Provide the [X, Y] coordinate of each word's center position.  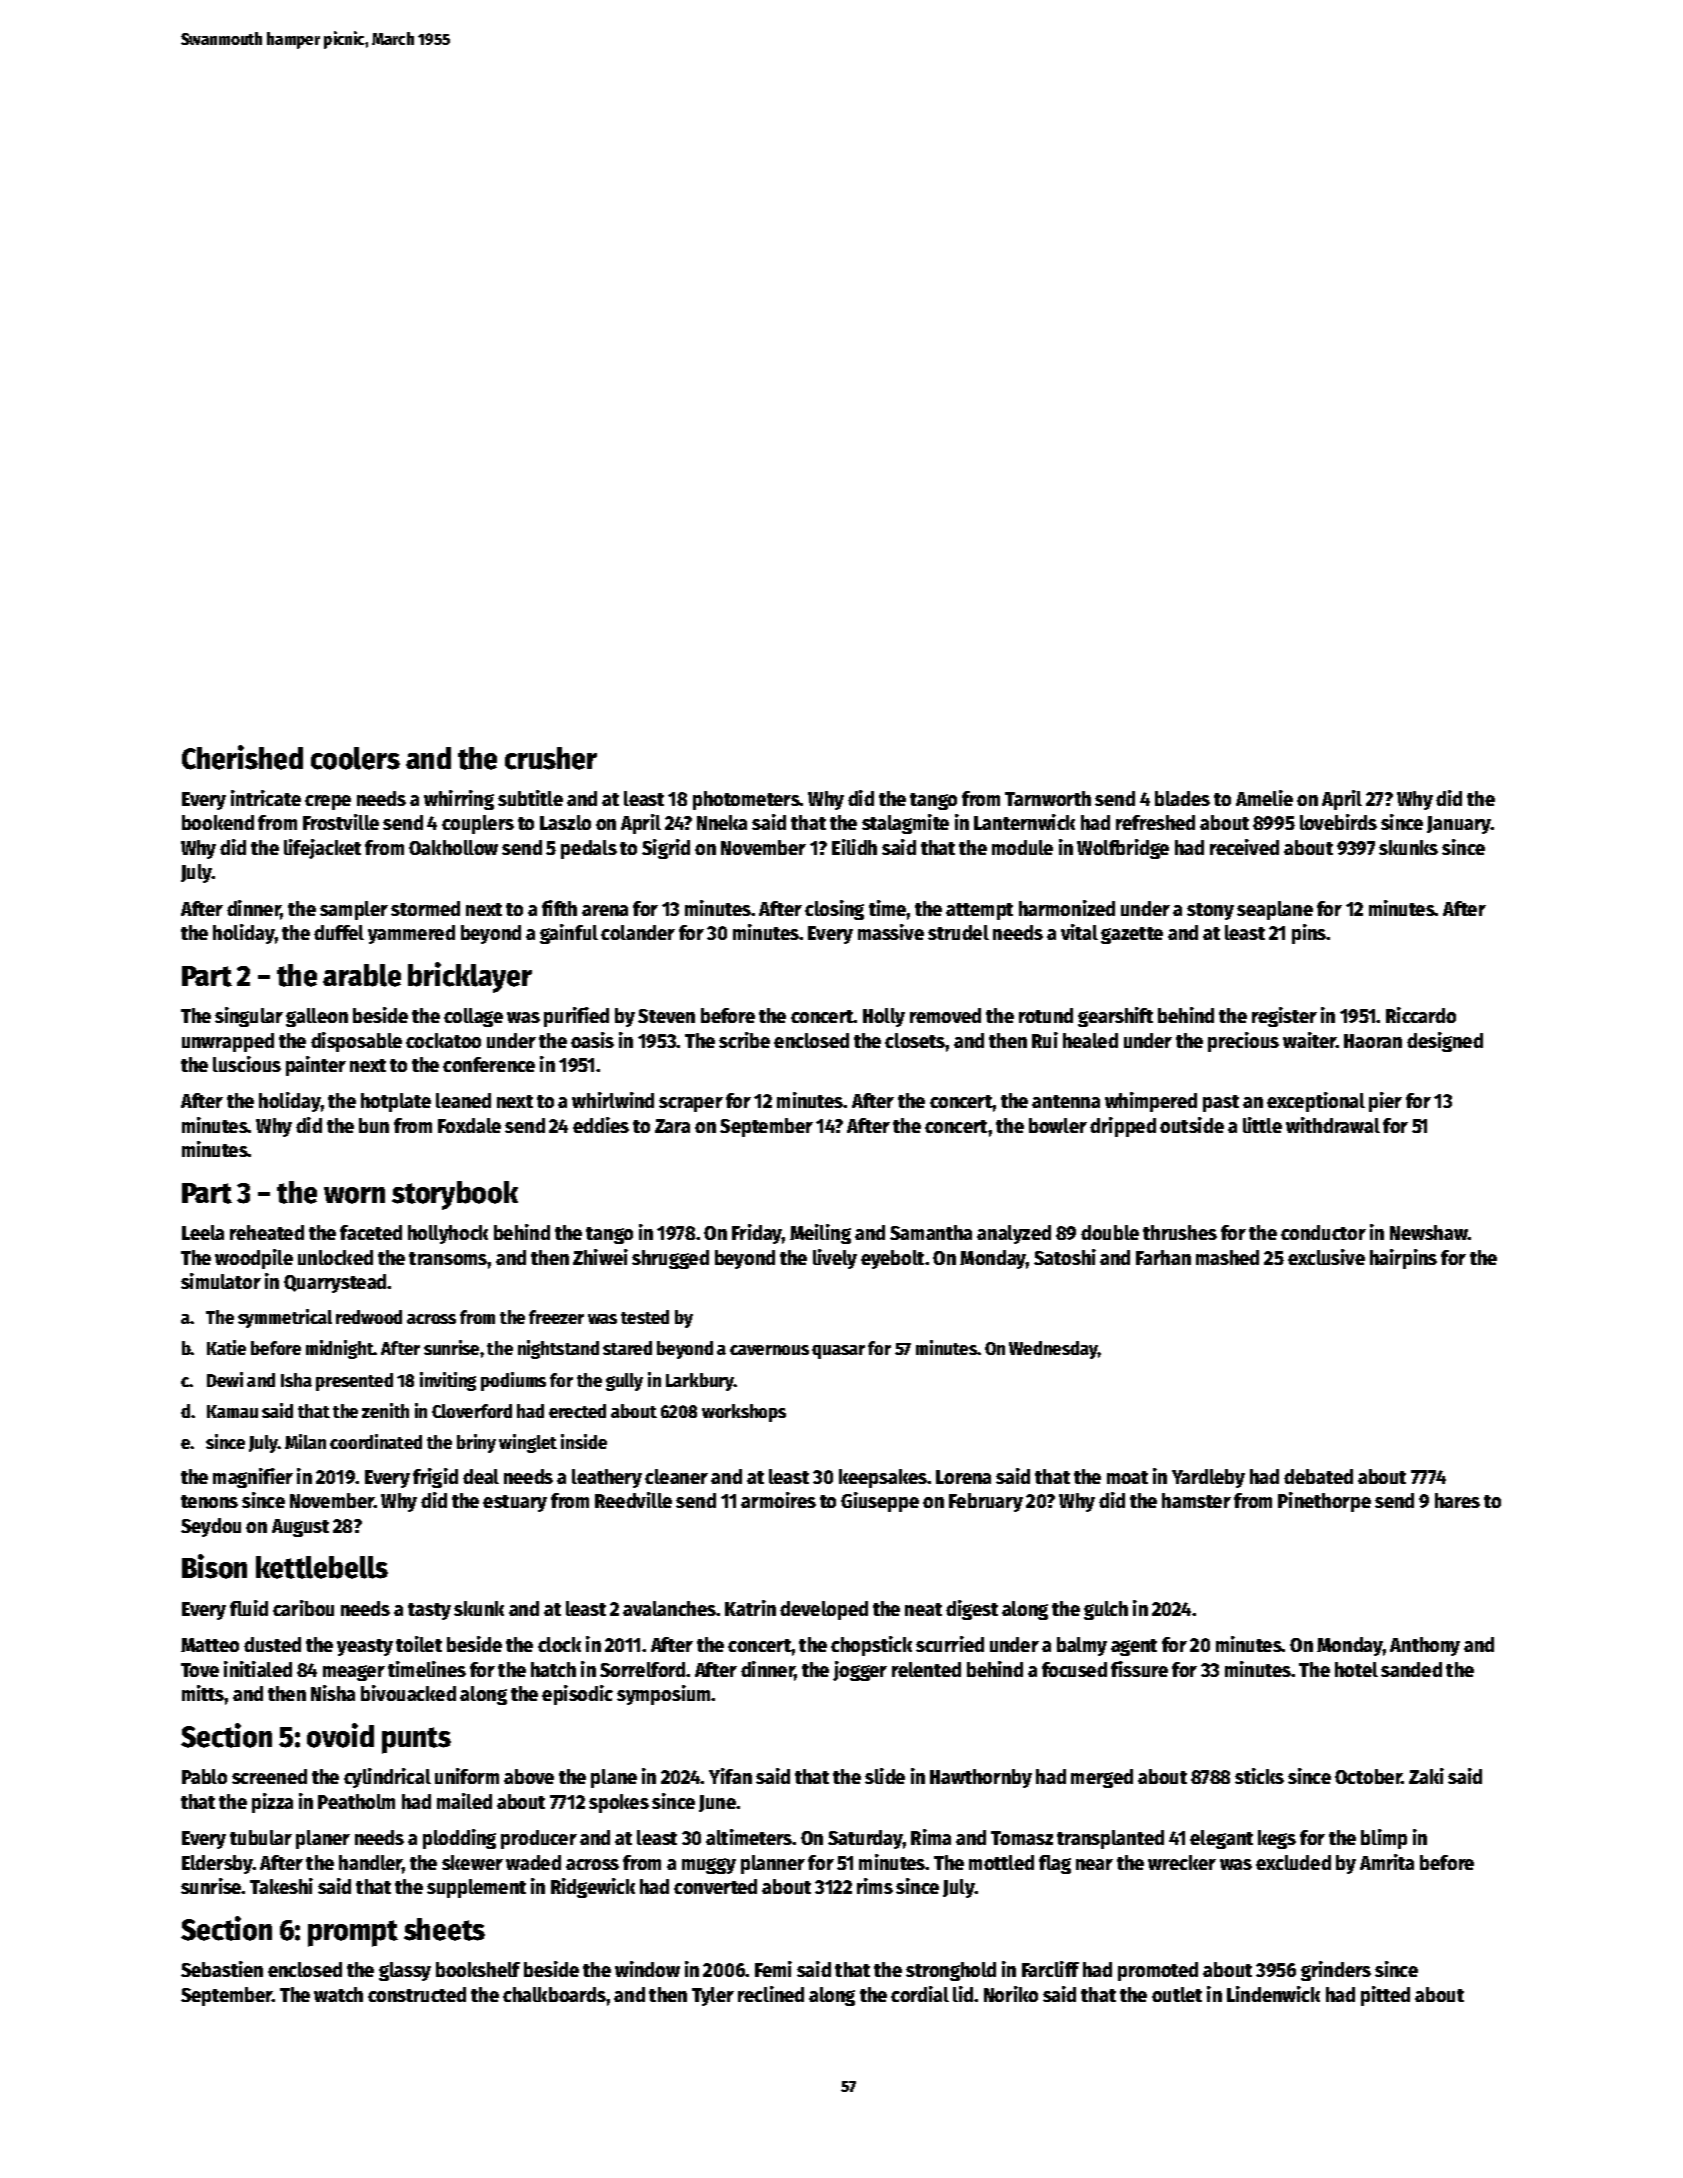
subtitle [530, 798]
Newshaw [1429, 1232]
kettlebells [322, 1567]
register [1284, 1017]
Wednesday [1053, 1350]
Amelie [1264, 798]
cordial [920, 1994]
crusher [551, 758]
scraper [691, 1104]
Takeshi [281, 1886]
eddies [601, 1125]
